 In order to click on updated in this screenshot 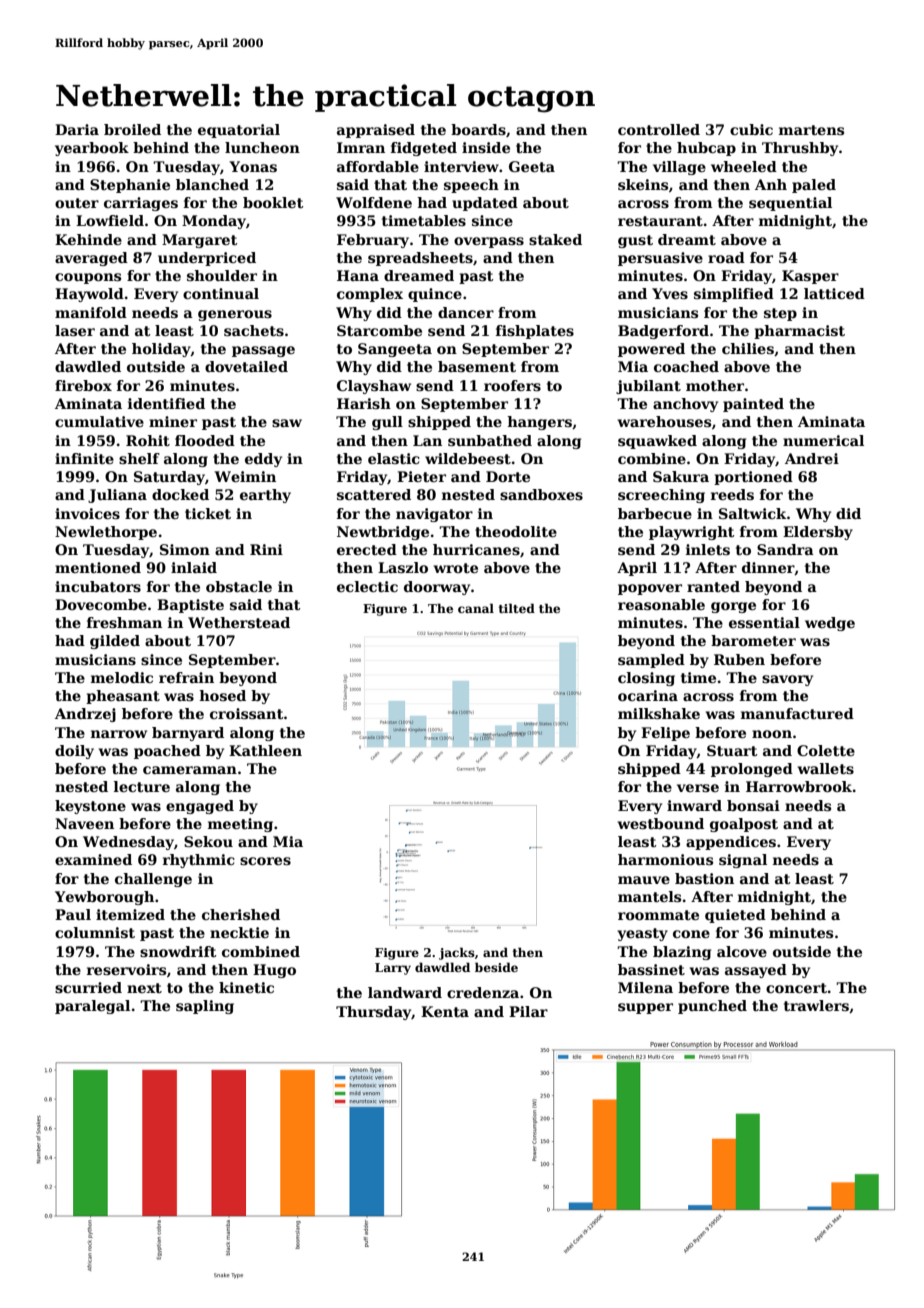, I will do `click(485, 204)`.
